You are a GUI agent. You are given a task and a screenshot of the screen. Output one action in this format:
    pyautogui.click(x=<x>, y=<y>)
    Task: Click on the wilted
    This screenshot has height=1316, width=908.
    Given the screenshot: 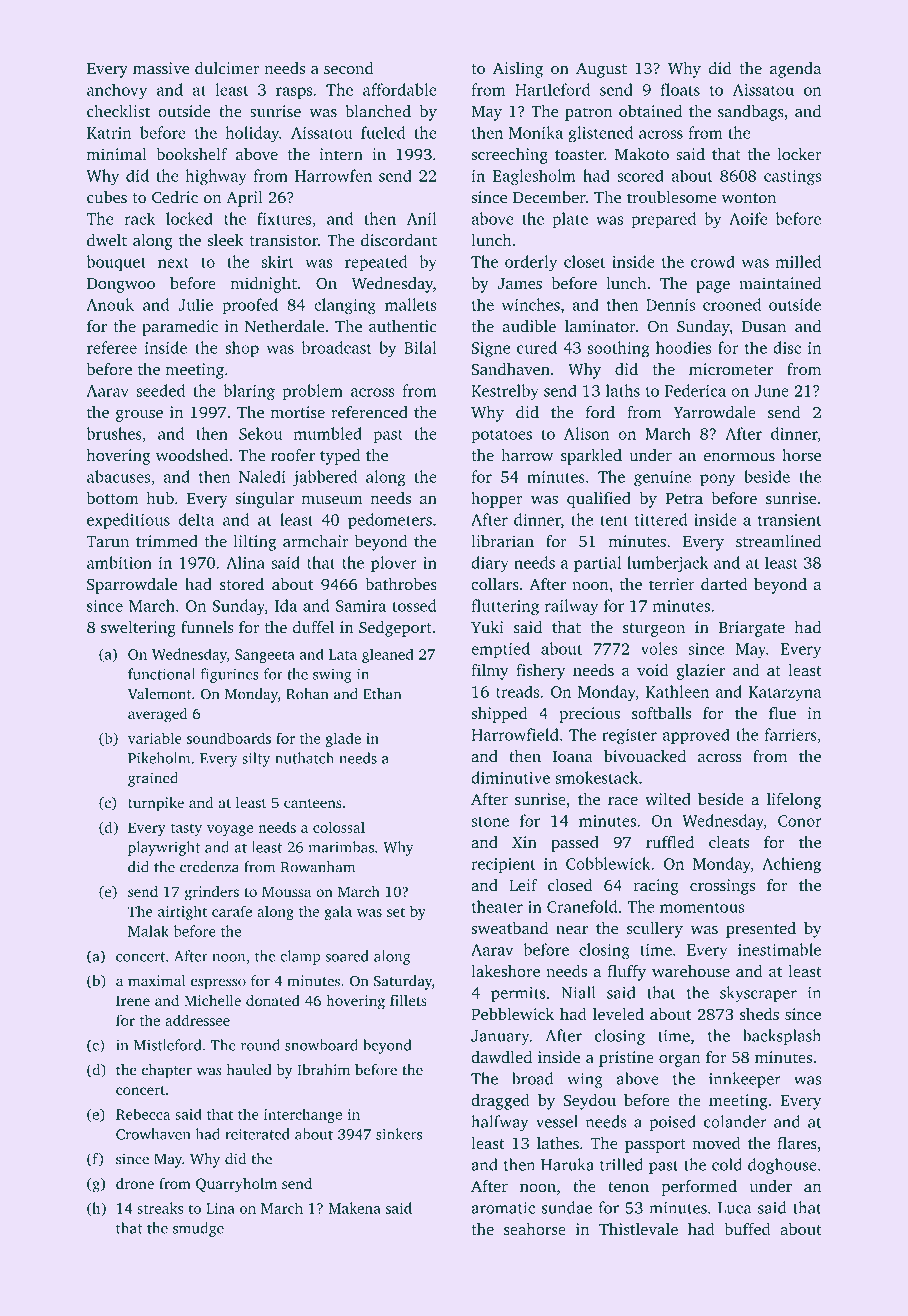 What is the action you would take?
    pyautogui.click(x=668, y=799)
